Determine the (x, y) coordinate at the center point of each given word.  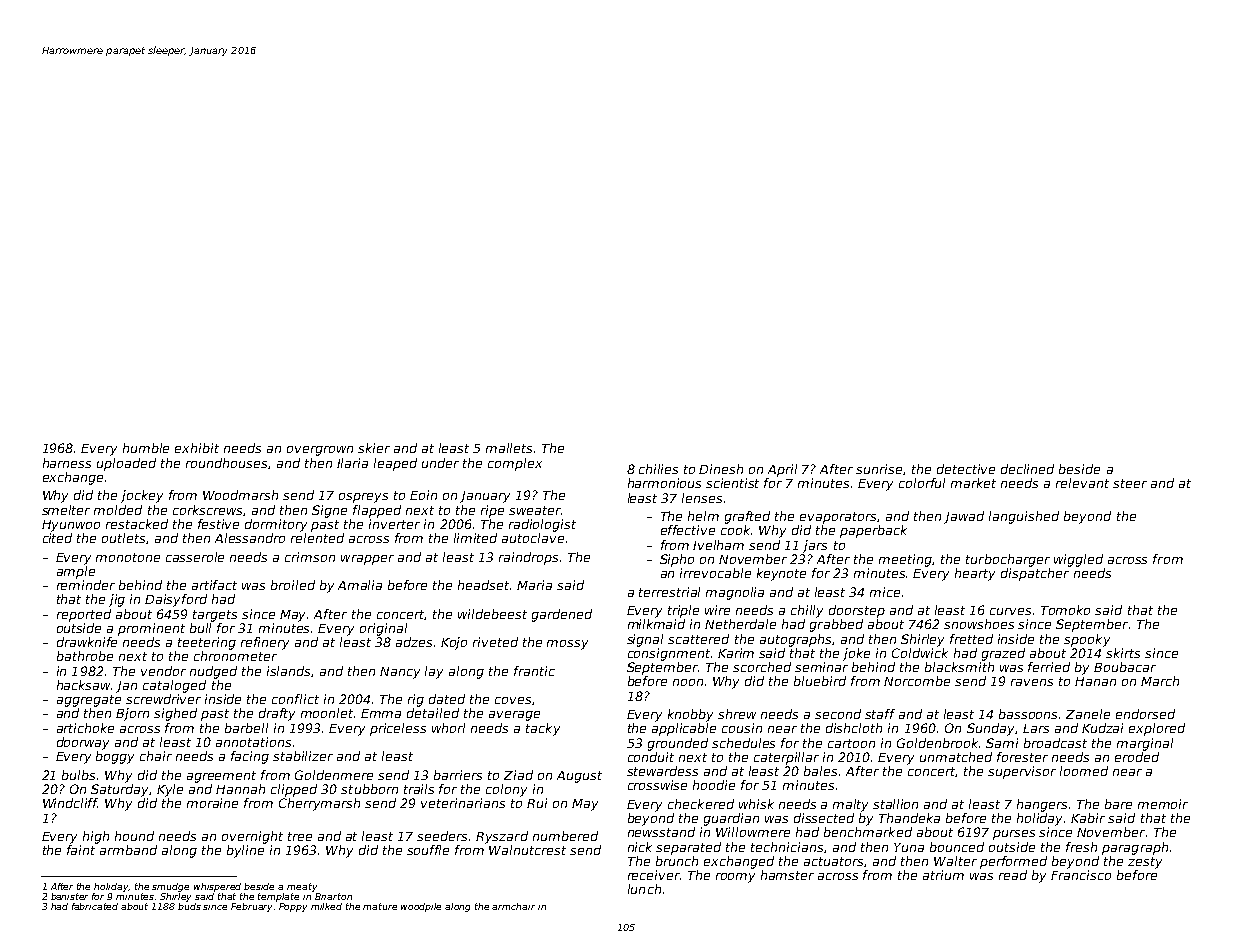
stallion (895, 804)
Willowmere (753, 832)
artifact (214, 585)
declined (1027, 469)
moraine (212, 803)
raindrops (528, 558)
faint (81, 850)
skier (374, 448)
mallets (509, 448)
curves (1010, 611)
